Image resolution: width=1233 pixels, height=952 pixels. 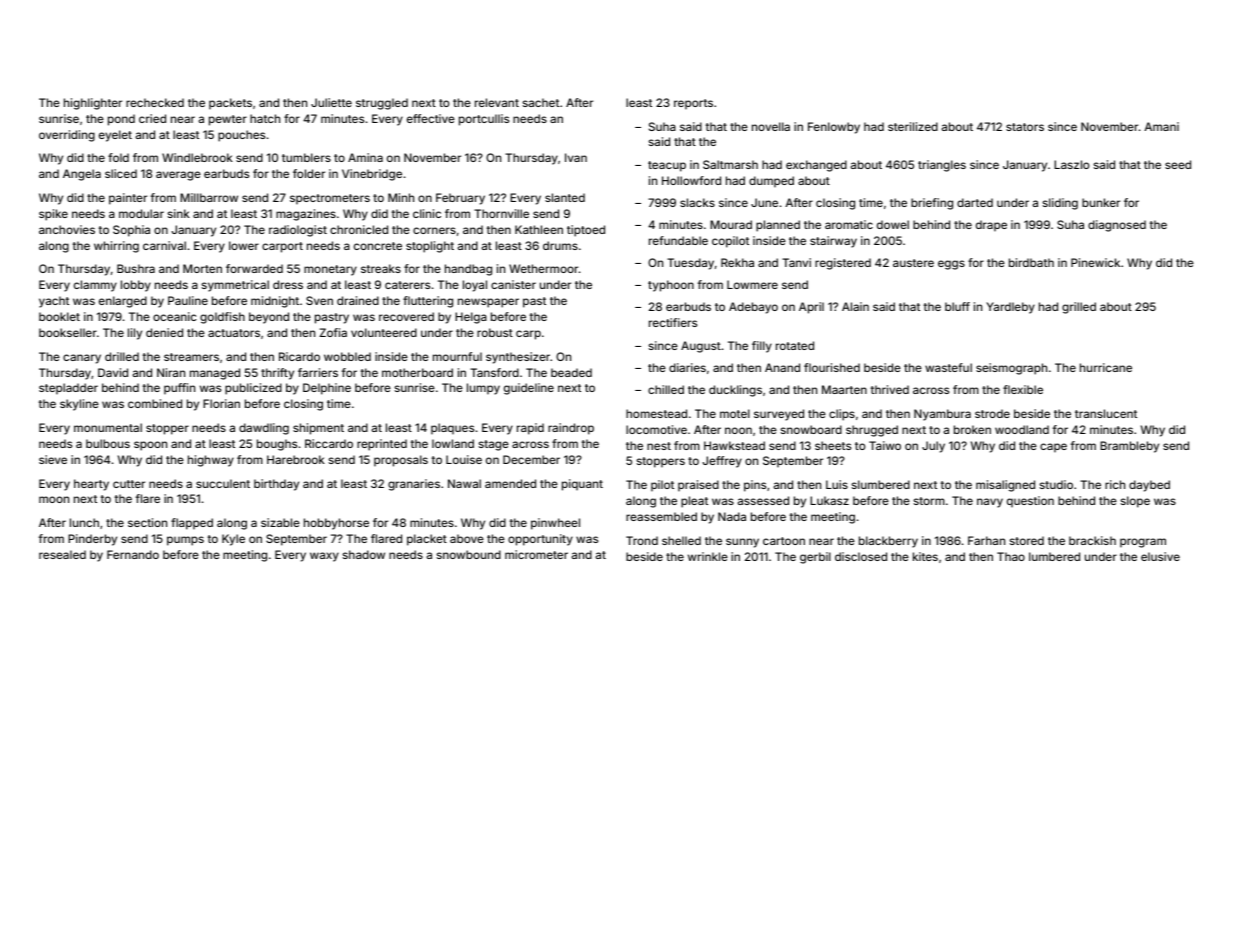 What do you see at coordinates (296, 459) in the screenshot?
I see `Harebrook` at bounding box center [296, 459].
